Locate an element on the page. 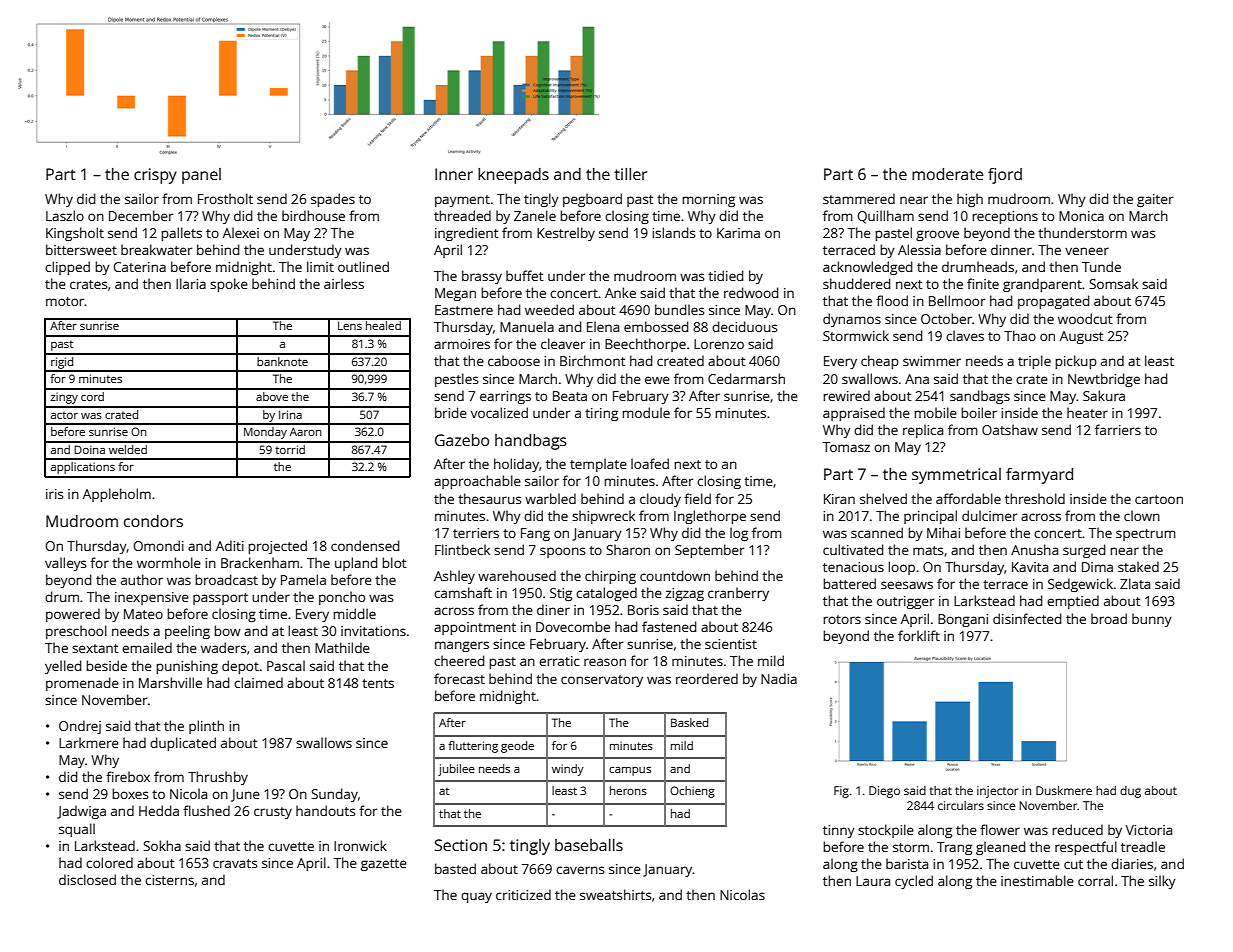 This page has height=952, width=1233. powered is located at coordinates (73, 615).
